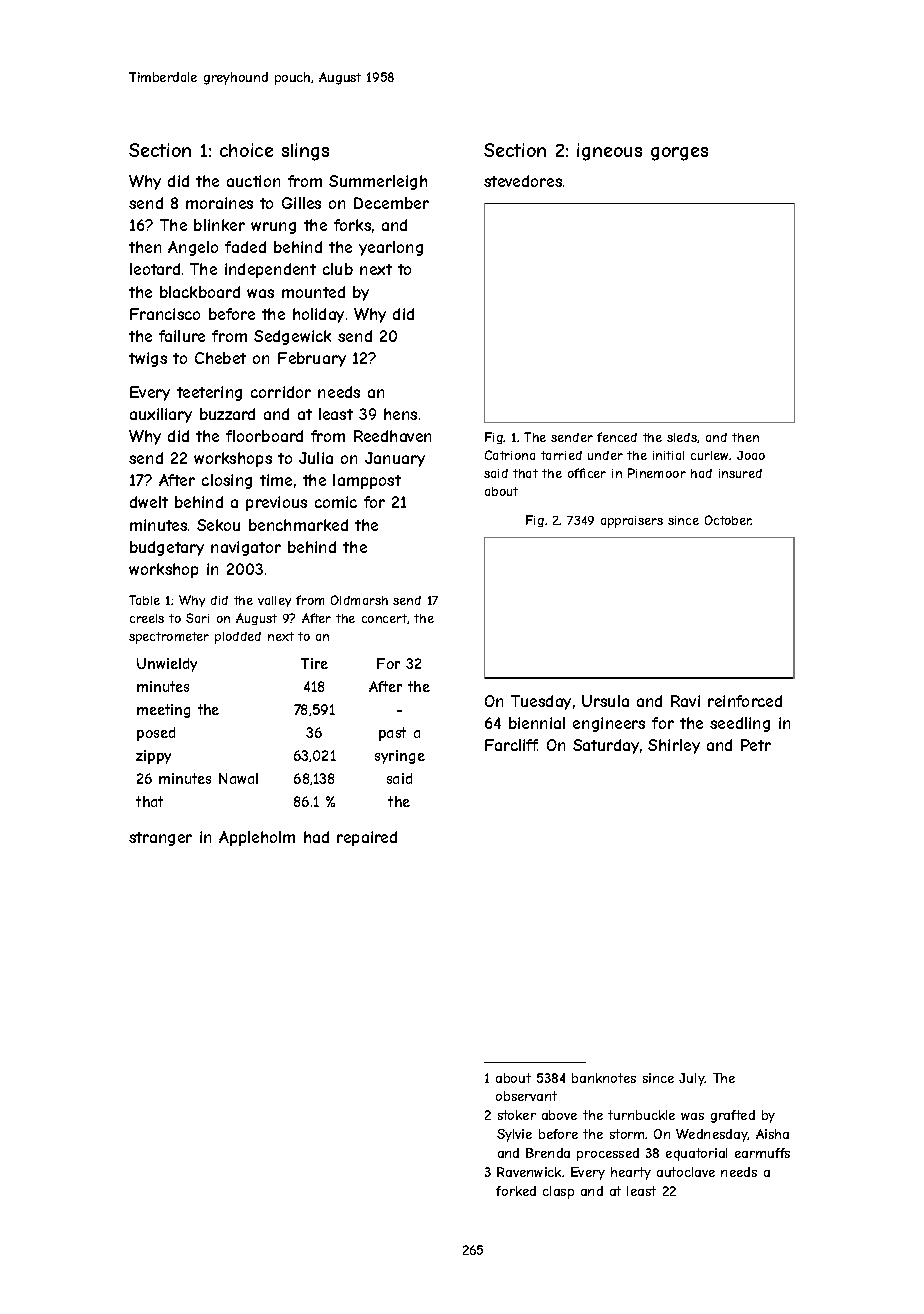 Image resolution: width=924 pixels, height=1314 pixels. I want to click on past, so click(392, 734).
